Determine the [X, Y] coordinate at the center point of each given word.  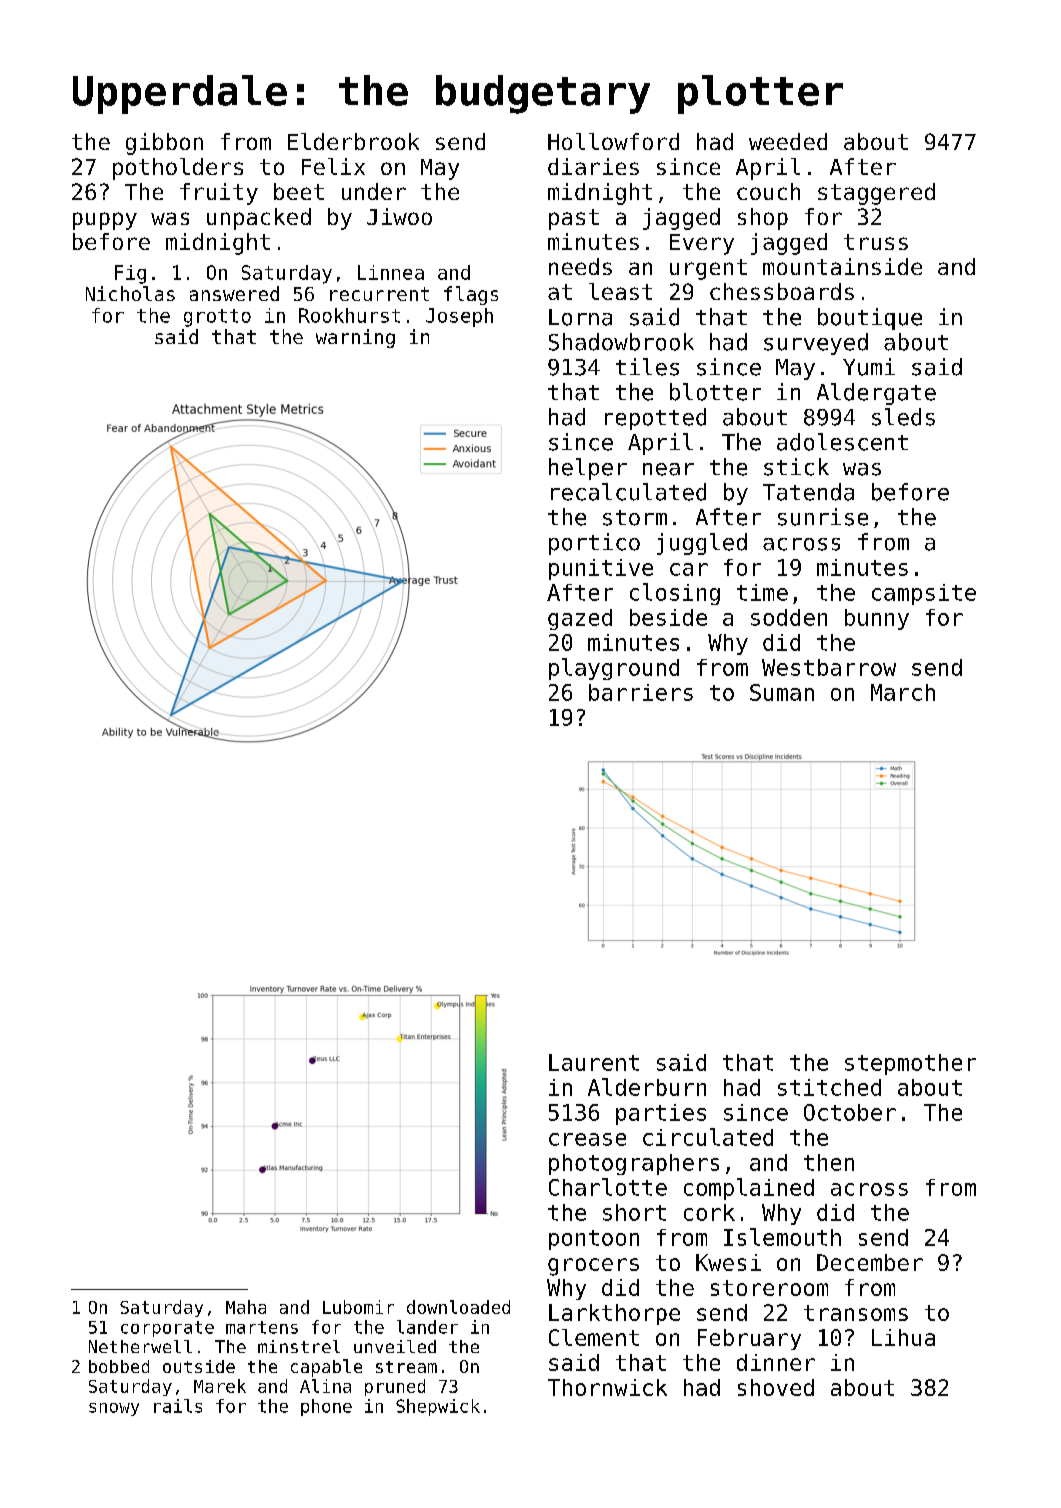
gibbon [164, 144]
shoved [776, 1387]
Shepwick [438, 1407]
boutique [870, 319]
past [574, 219]
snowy [114, 1409]
